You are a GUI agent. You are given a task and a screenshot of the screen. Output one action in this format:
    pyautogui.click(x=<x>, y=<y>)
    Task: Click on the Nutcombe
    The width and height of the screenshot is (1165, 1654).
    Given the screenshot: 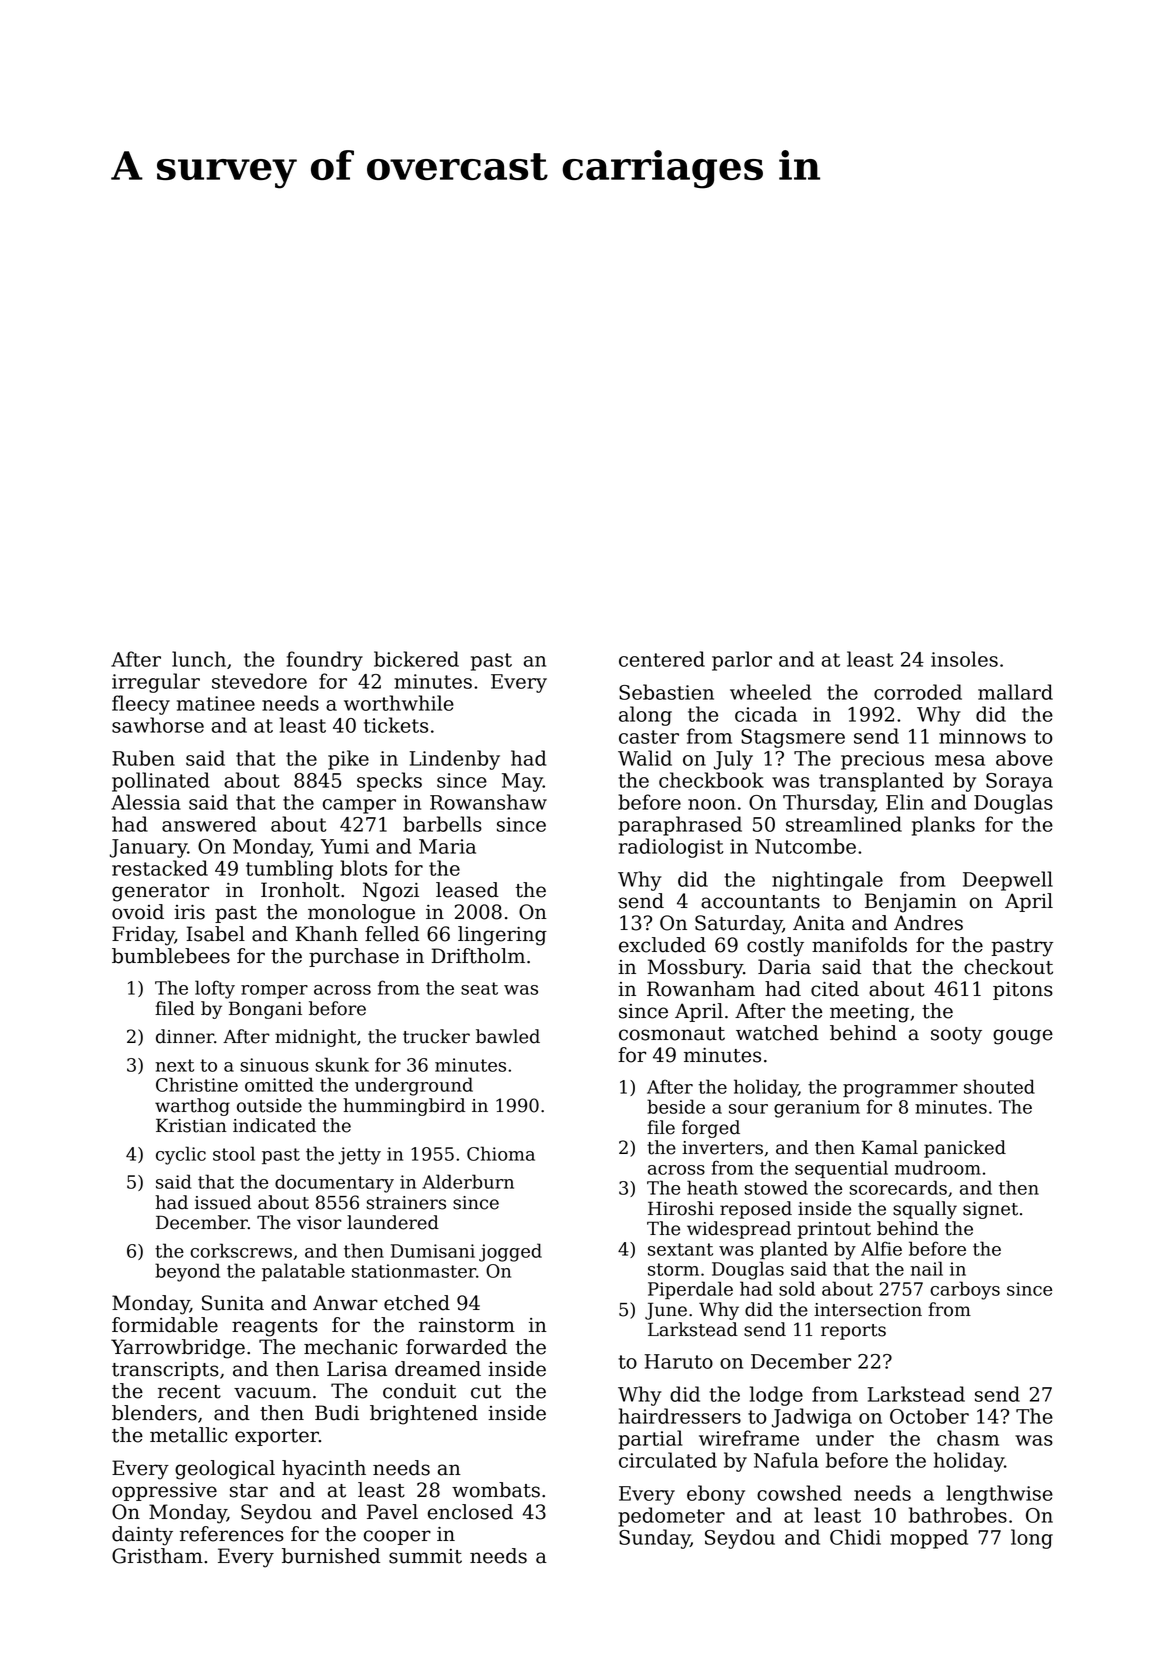 What is the action you would take?
    pyautogui.click(x=805, y=846)
